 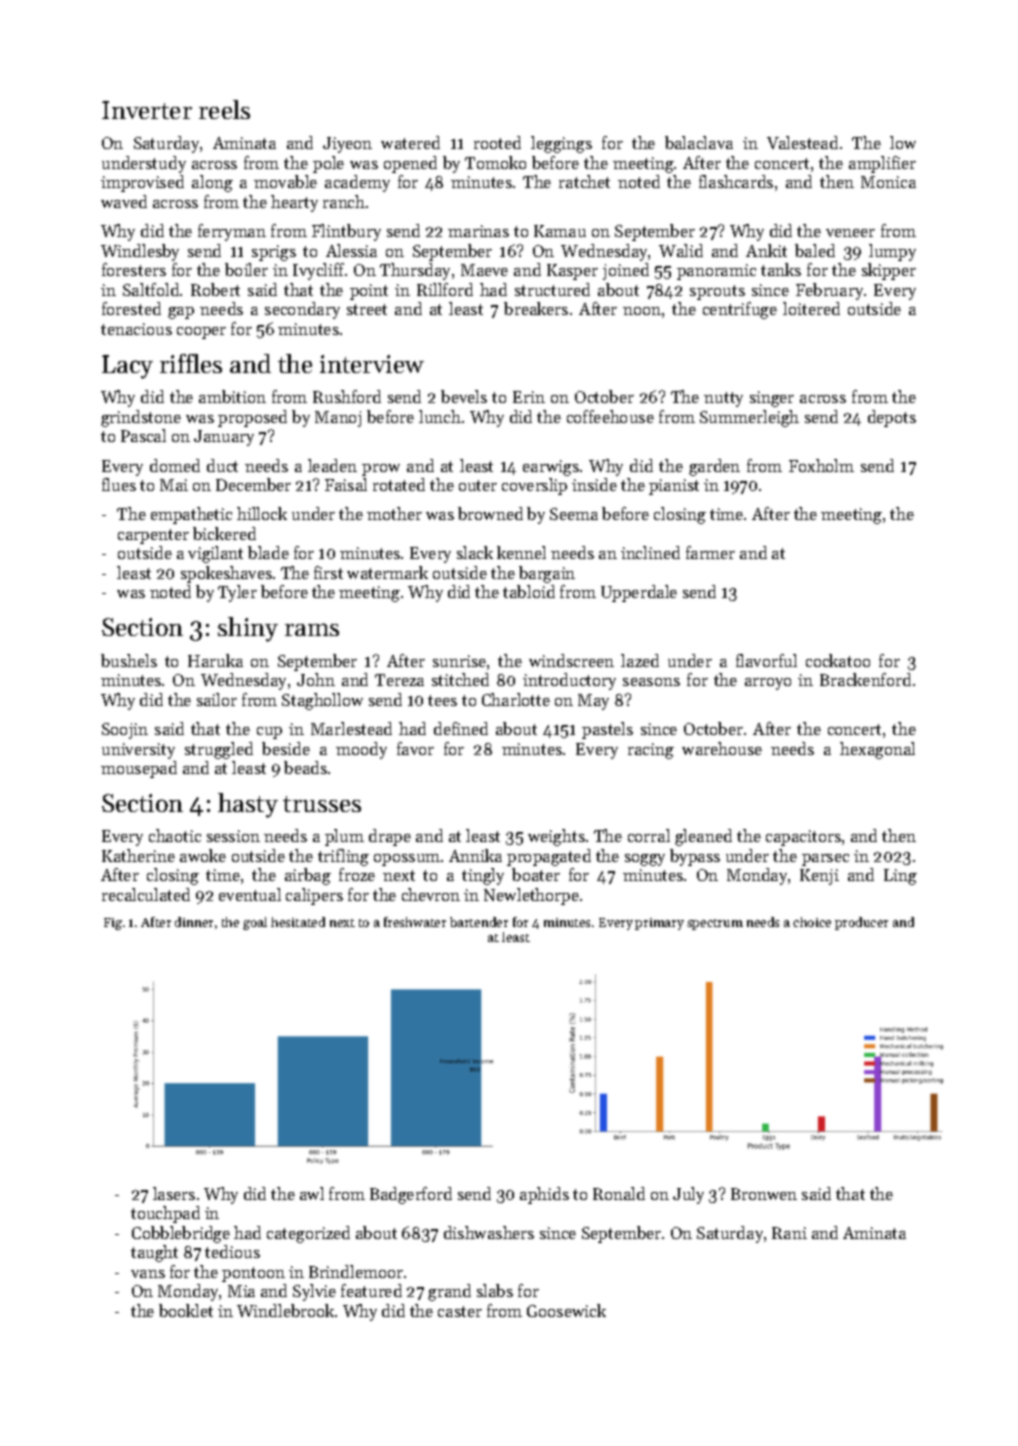 I want to click on ratchet, so click(x=584, y=181).
